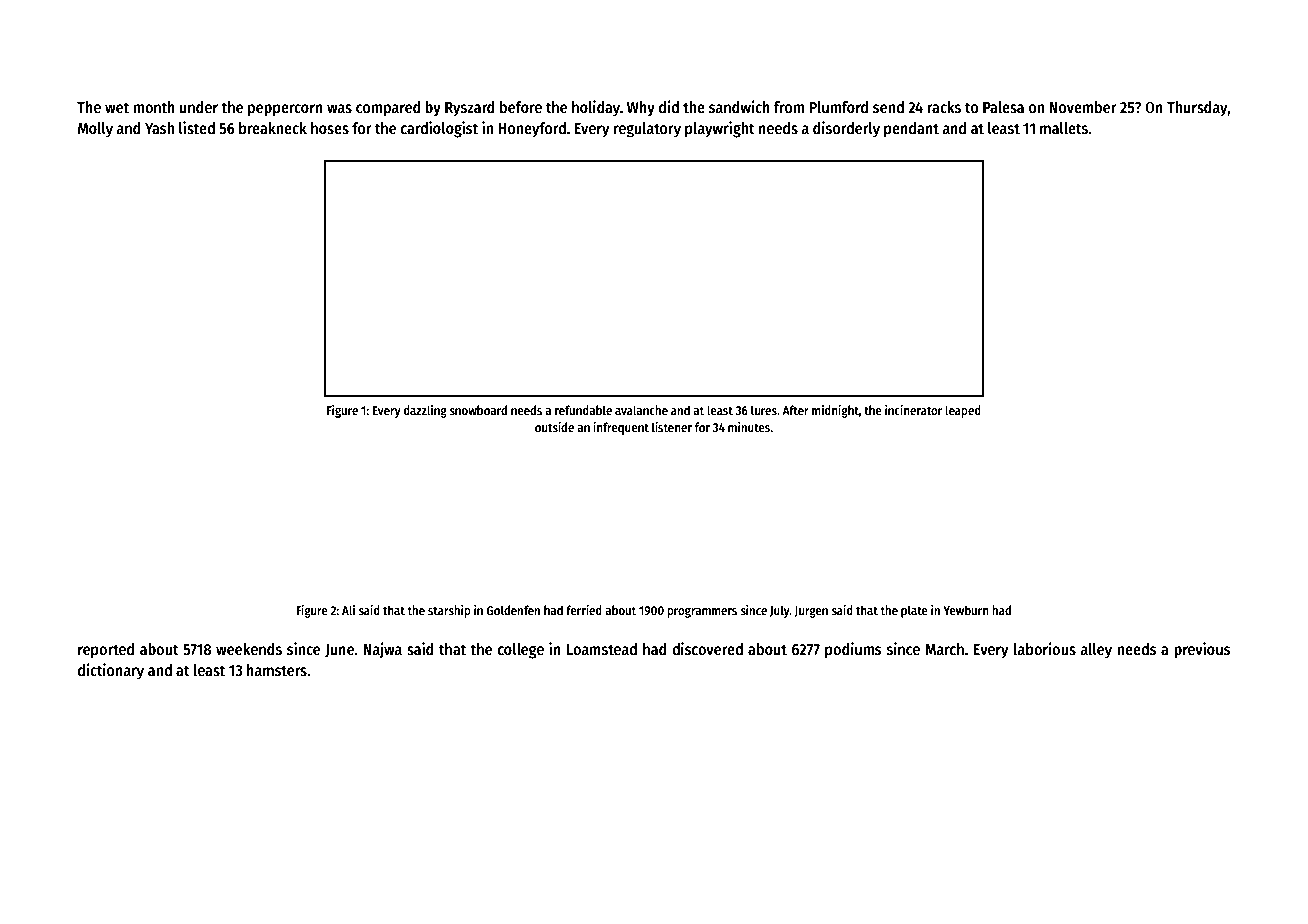 The height and width of the image is (924, 1308). Describe the element at coordinates (478, 410) in the image. I see `snowboard` at that location.
